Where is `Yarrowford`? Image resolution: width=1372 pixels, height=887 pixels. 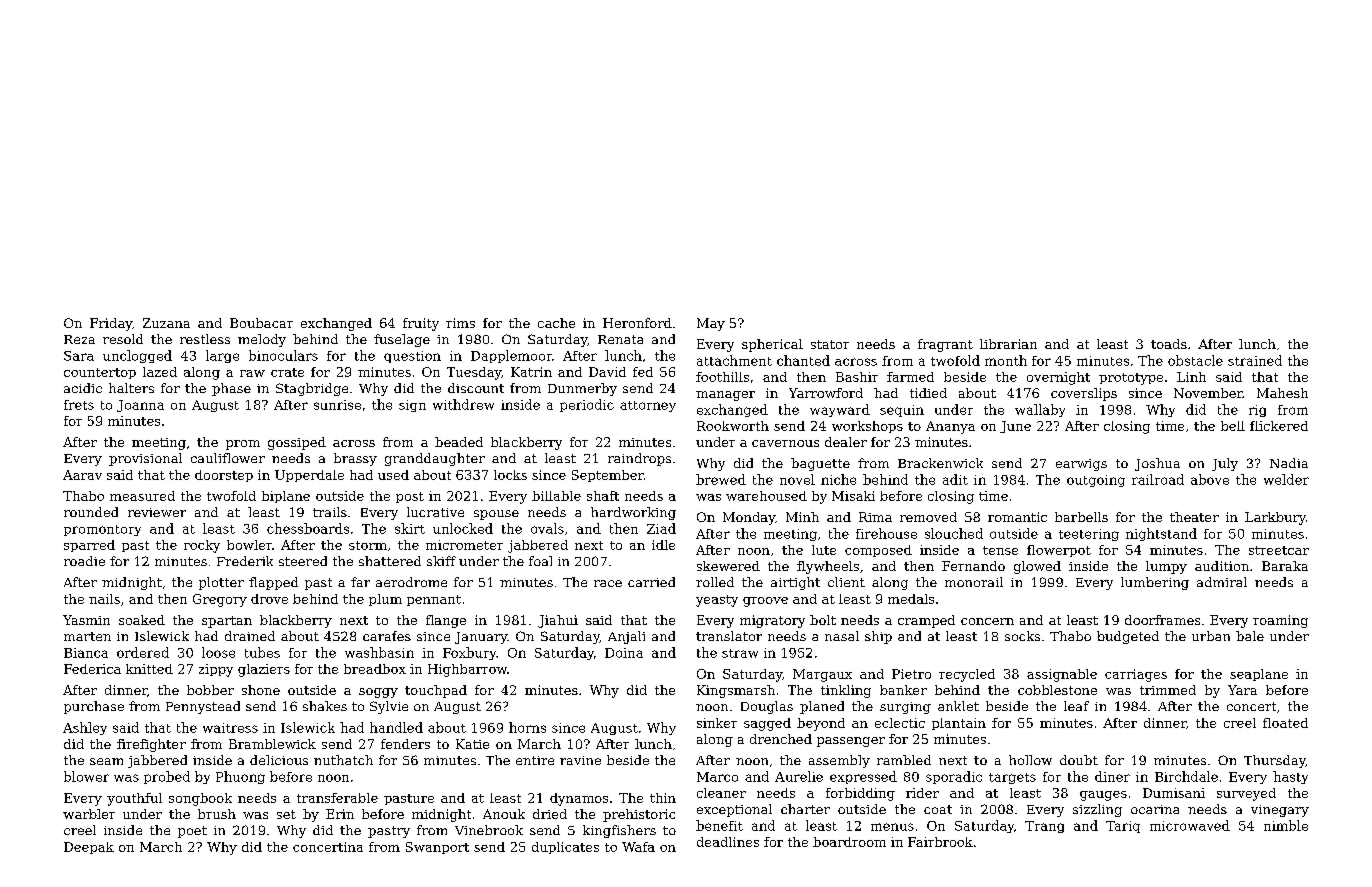
Yarrowford is located at coordinates (826, 393).
